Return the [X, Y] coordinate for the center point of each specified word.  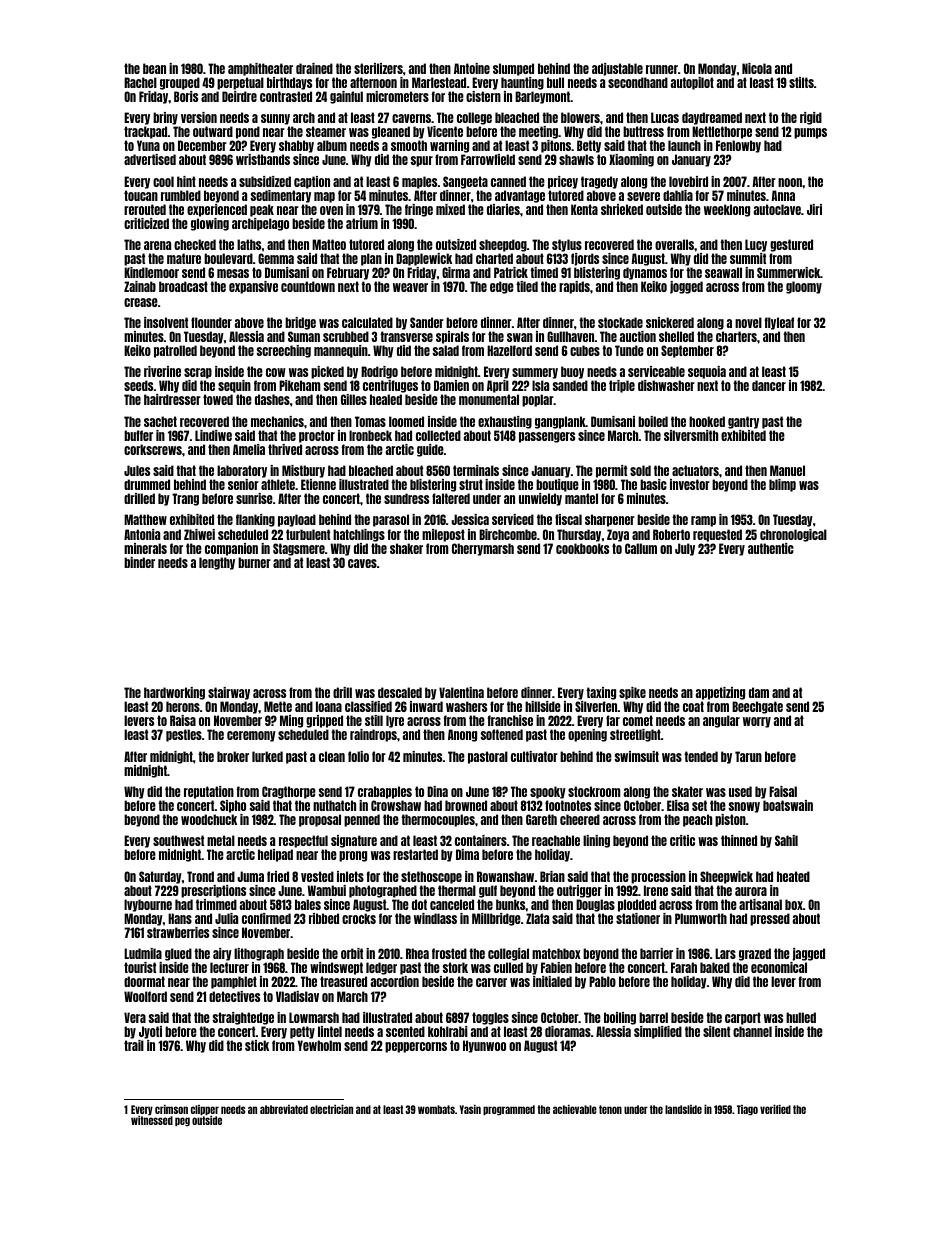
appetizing [720, 693]
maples [419, 182]
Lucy [756, 245]
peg [182, 1121]
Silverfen [596, 706]
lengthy [217, 563]
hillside [543, 706]
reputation [209, 792]
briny [165, 118]
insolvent [166, 322]
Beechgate [757, 707]
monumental [489, 399]
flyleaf [779, 323]
